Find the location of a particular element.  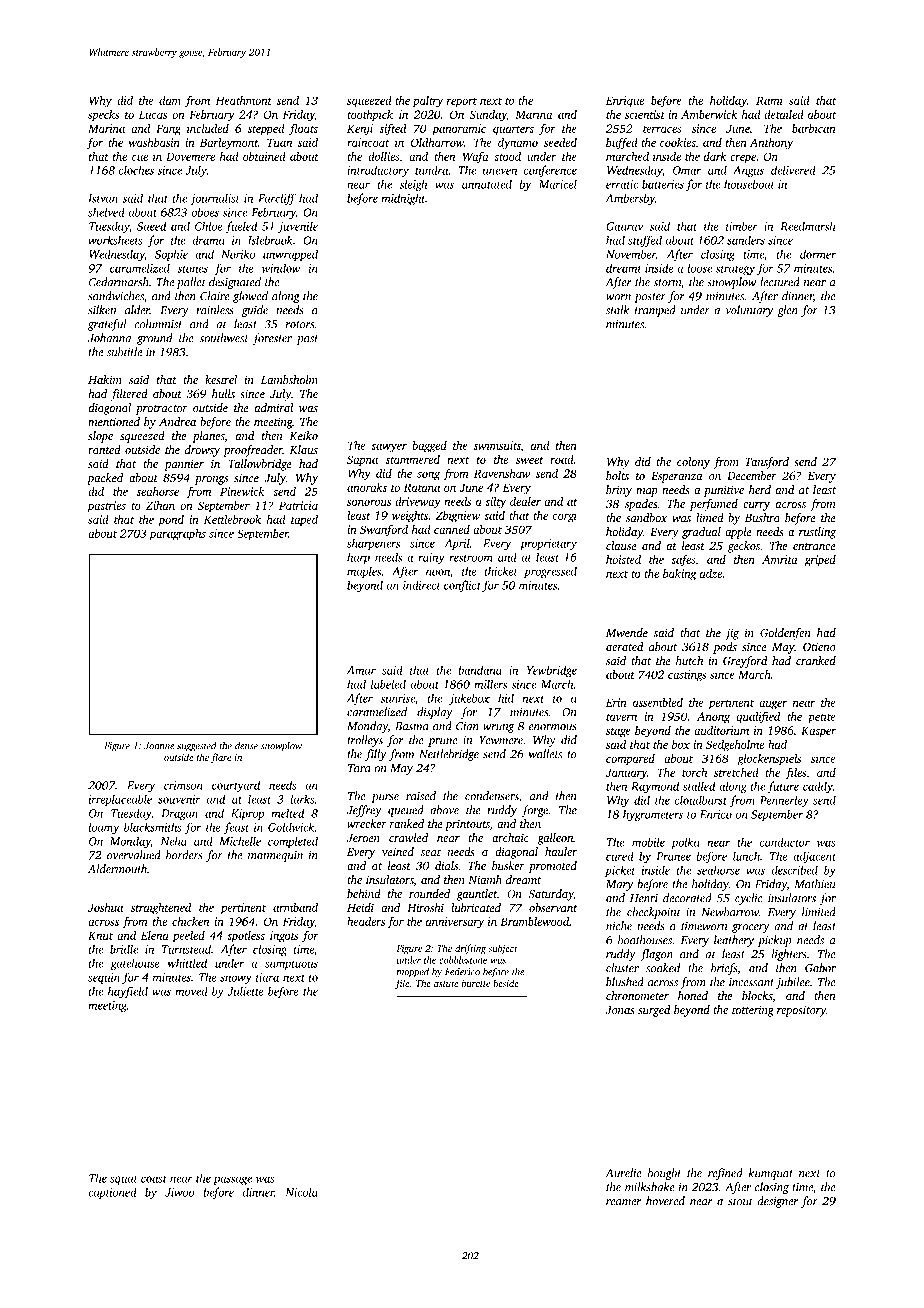

beside is located at coordinates (506, 983).
